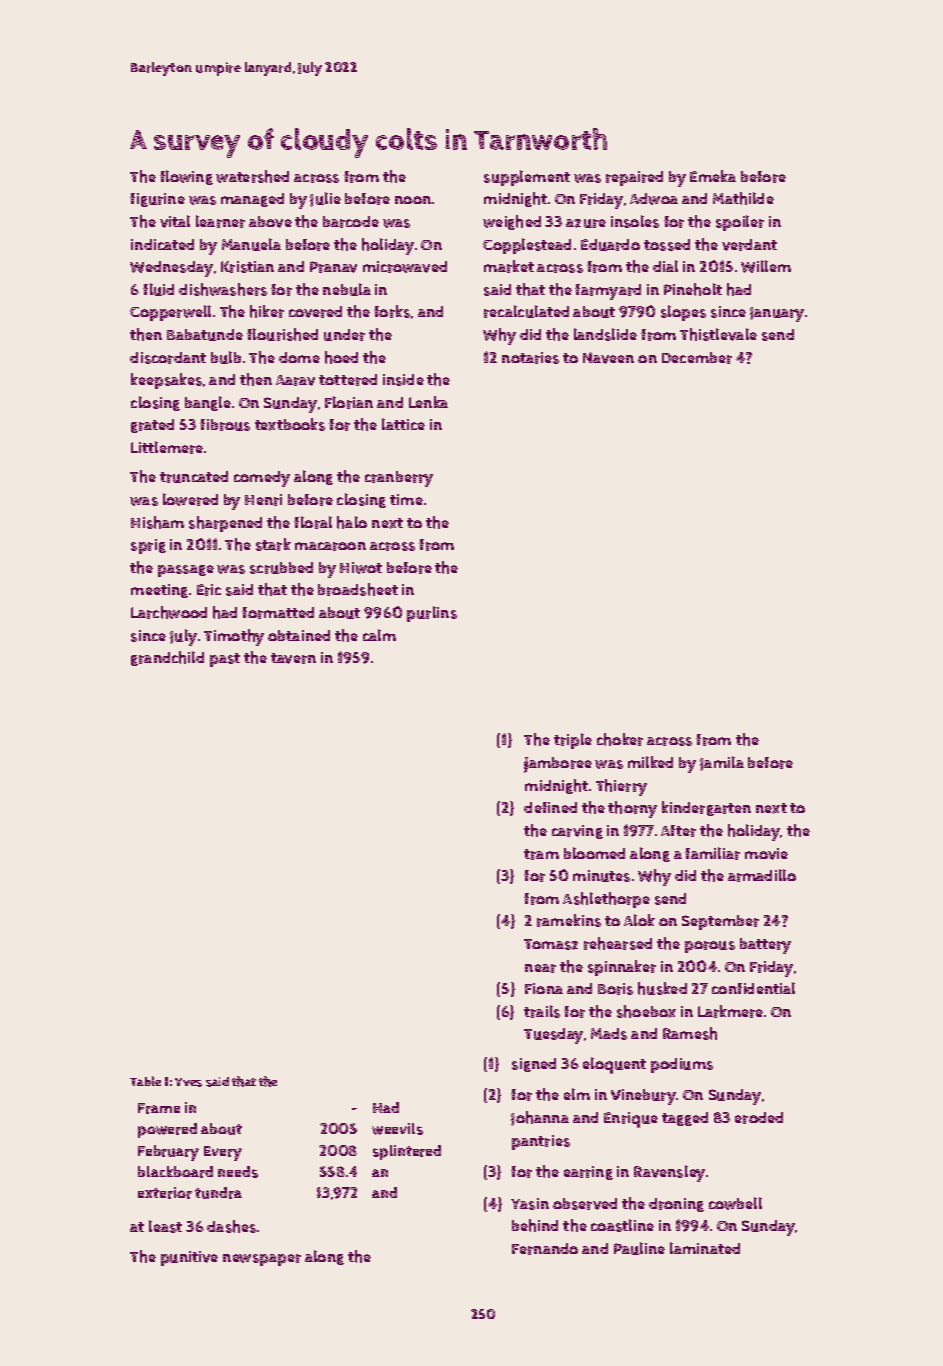 This screenshot has width=943, height=1366. What do you see at coordinates (413, 200) in the screenshot?
I see `noon` at bounding box center [413, 200].
